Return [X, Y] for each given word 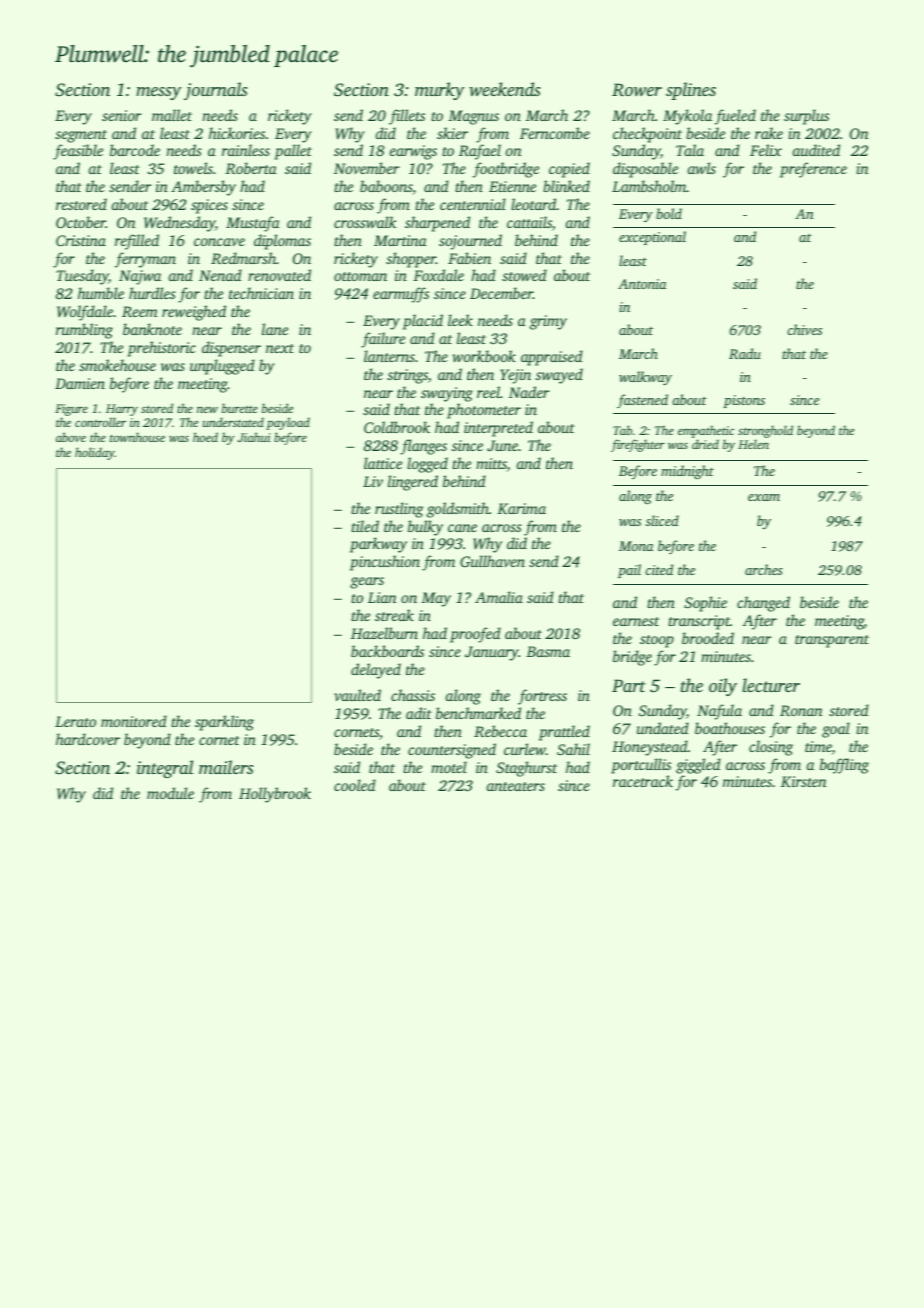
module [170, 793]
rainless [246, 150]
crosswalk [365, 222]
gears [367, 583]
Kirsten [803, 781]
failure [383, 340]
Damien [80, 383]
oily [723, 687]
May [436, 599]
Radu [745, 353]
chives [804, 329]
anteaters [516, 786]
